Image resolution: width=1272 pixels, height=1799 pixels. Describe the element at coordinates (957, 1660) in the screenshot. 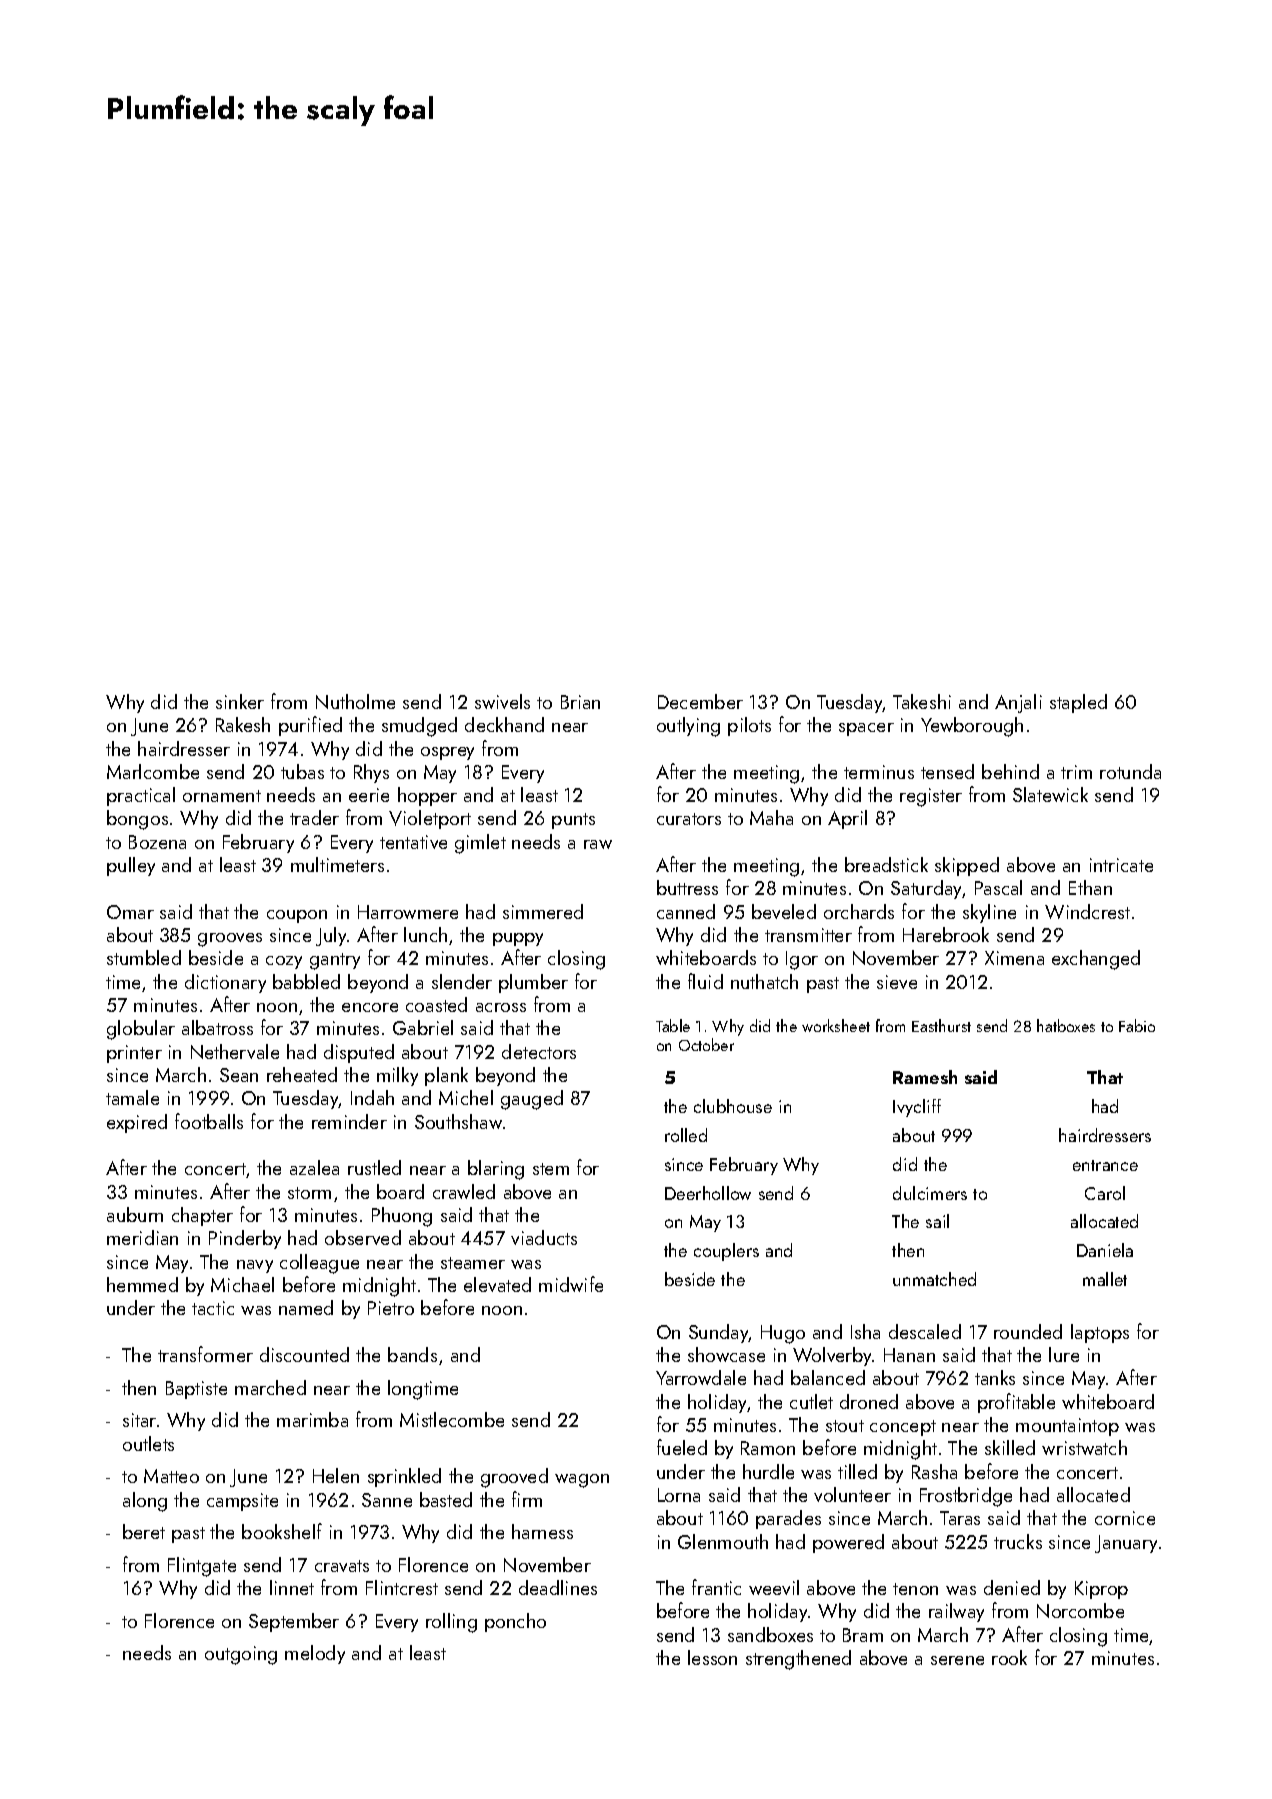

I see `serene` at that location.
